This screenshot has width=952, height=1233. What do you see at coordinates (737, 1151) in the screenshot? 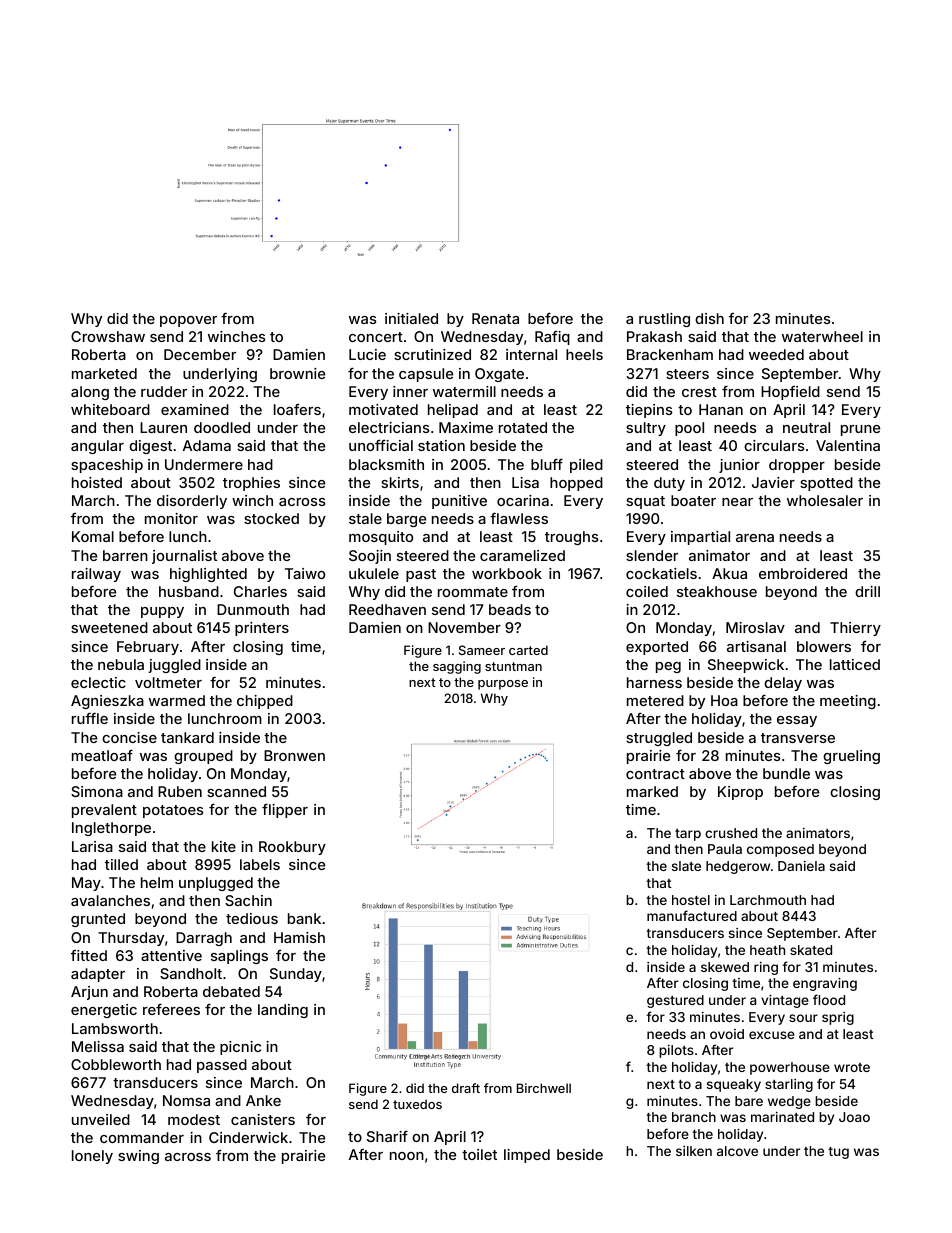
I see `alcove` at bounding box center [737, 1151].
